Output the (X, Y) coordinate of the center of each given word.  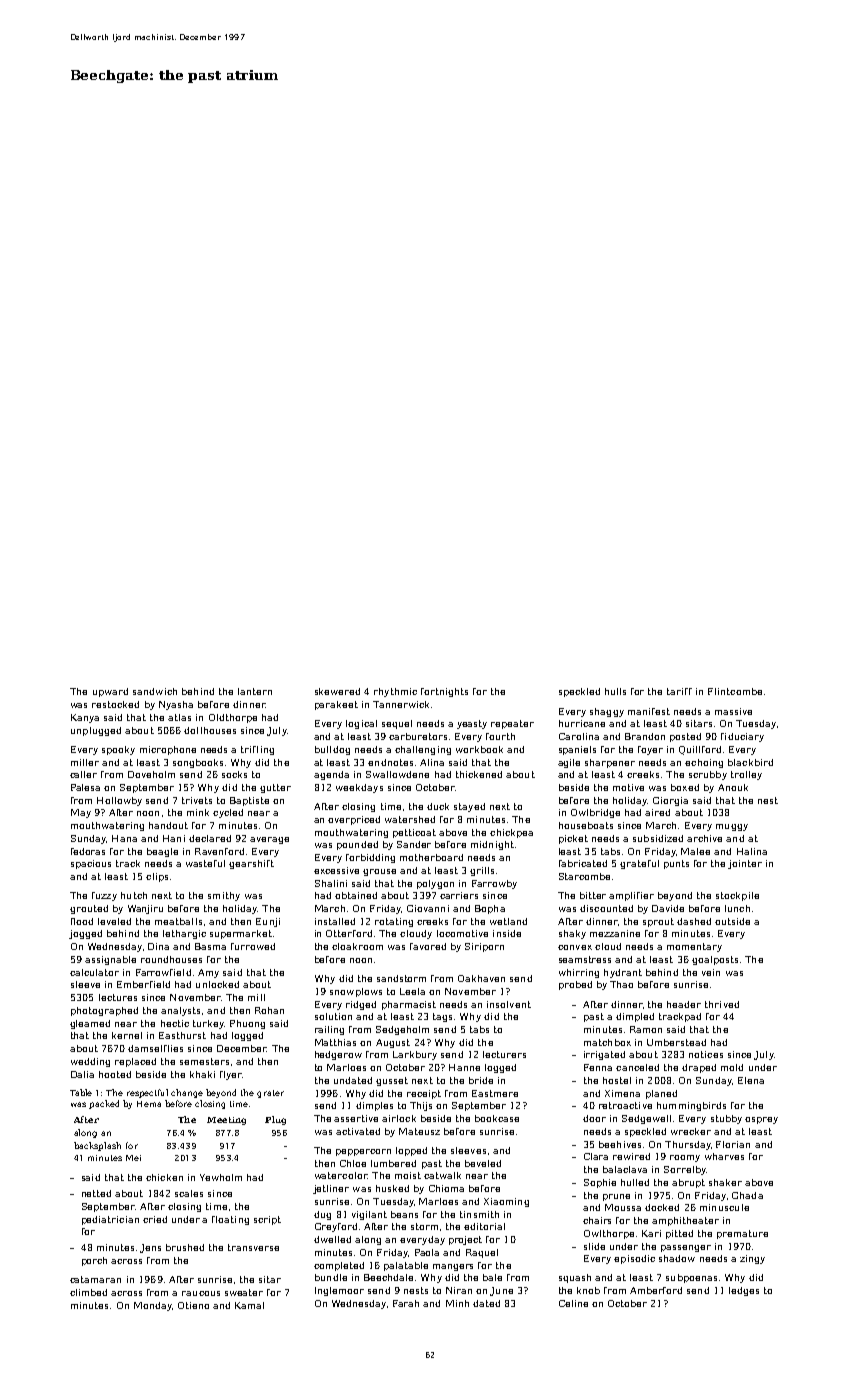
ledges (744, 1291)
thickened (479, 774)
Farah (406, 1303)
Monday (153, 1306)
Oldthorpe (233, 718)
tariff (679, 691)
